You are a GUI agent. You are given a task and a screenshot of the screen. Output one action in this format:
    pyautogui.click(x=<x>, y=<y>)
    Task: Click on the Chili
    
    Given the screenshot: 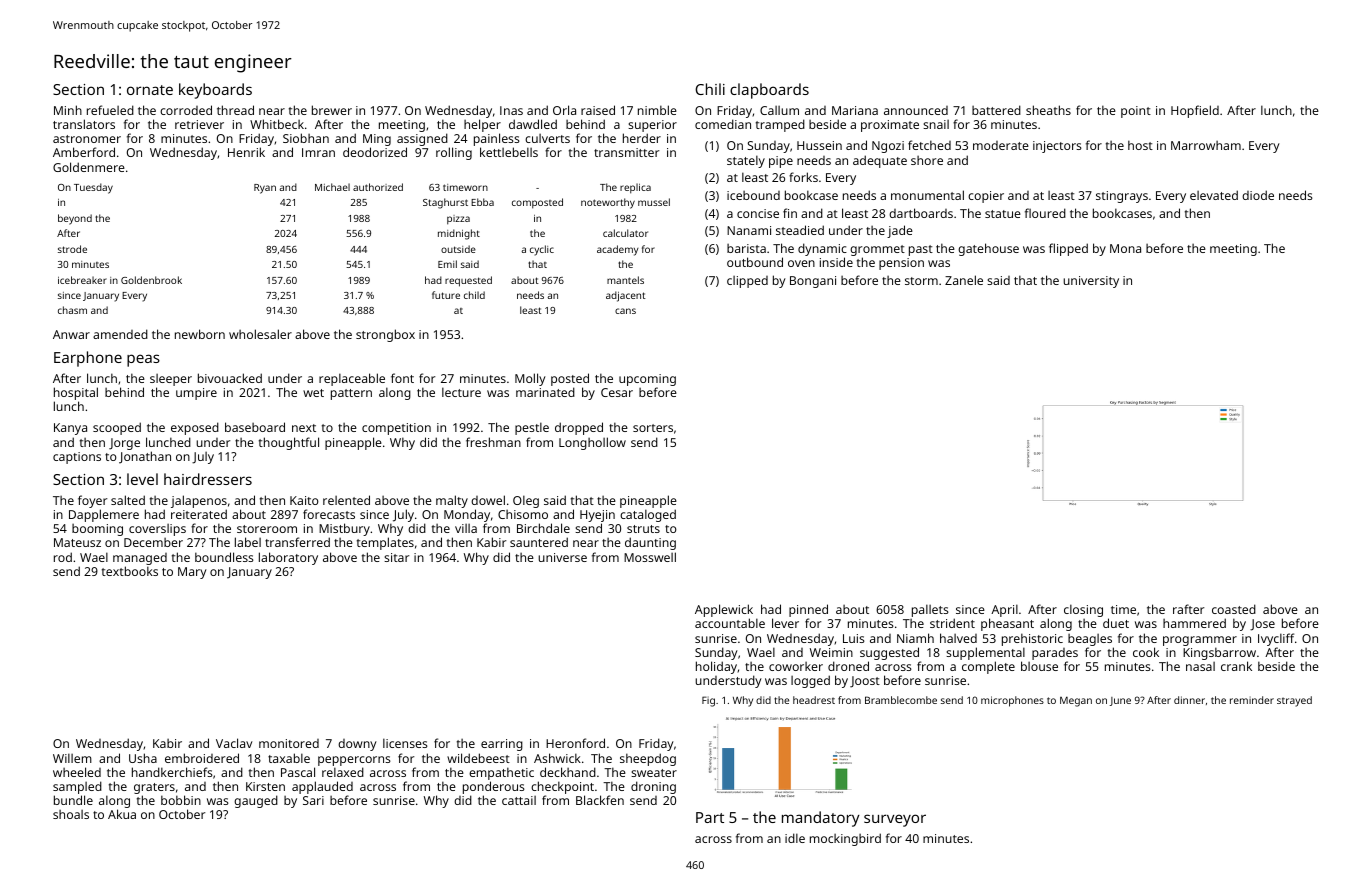 What is the action you would take?
    pyautogui.click(x=710, y=89)
